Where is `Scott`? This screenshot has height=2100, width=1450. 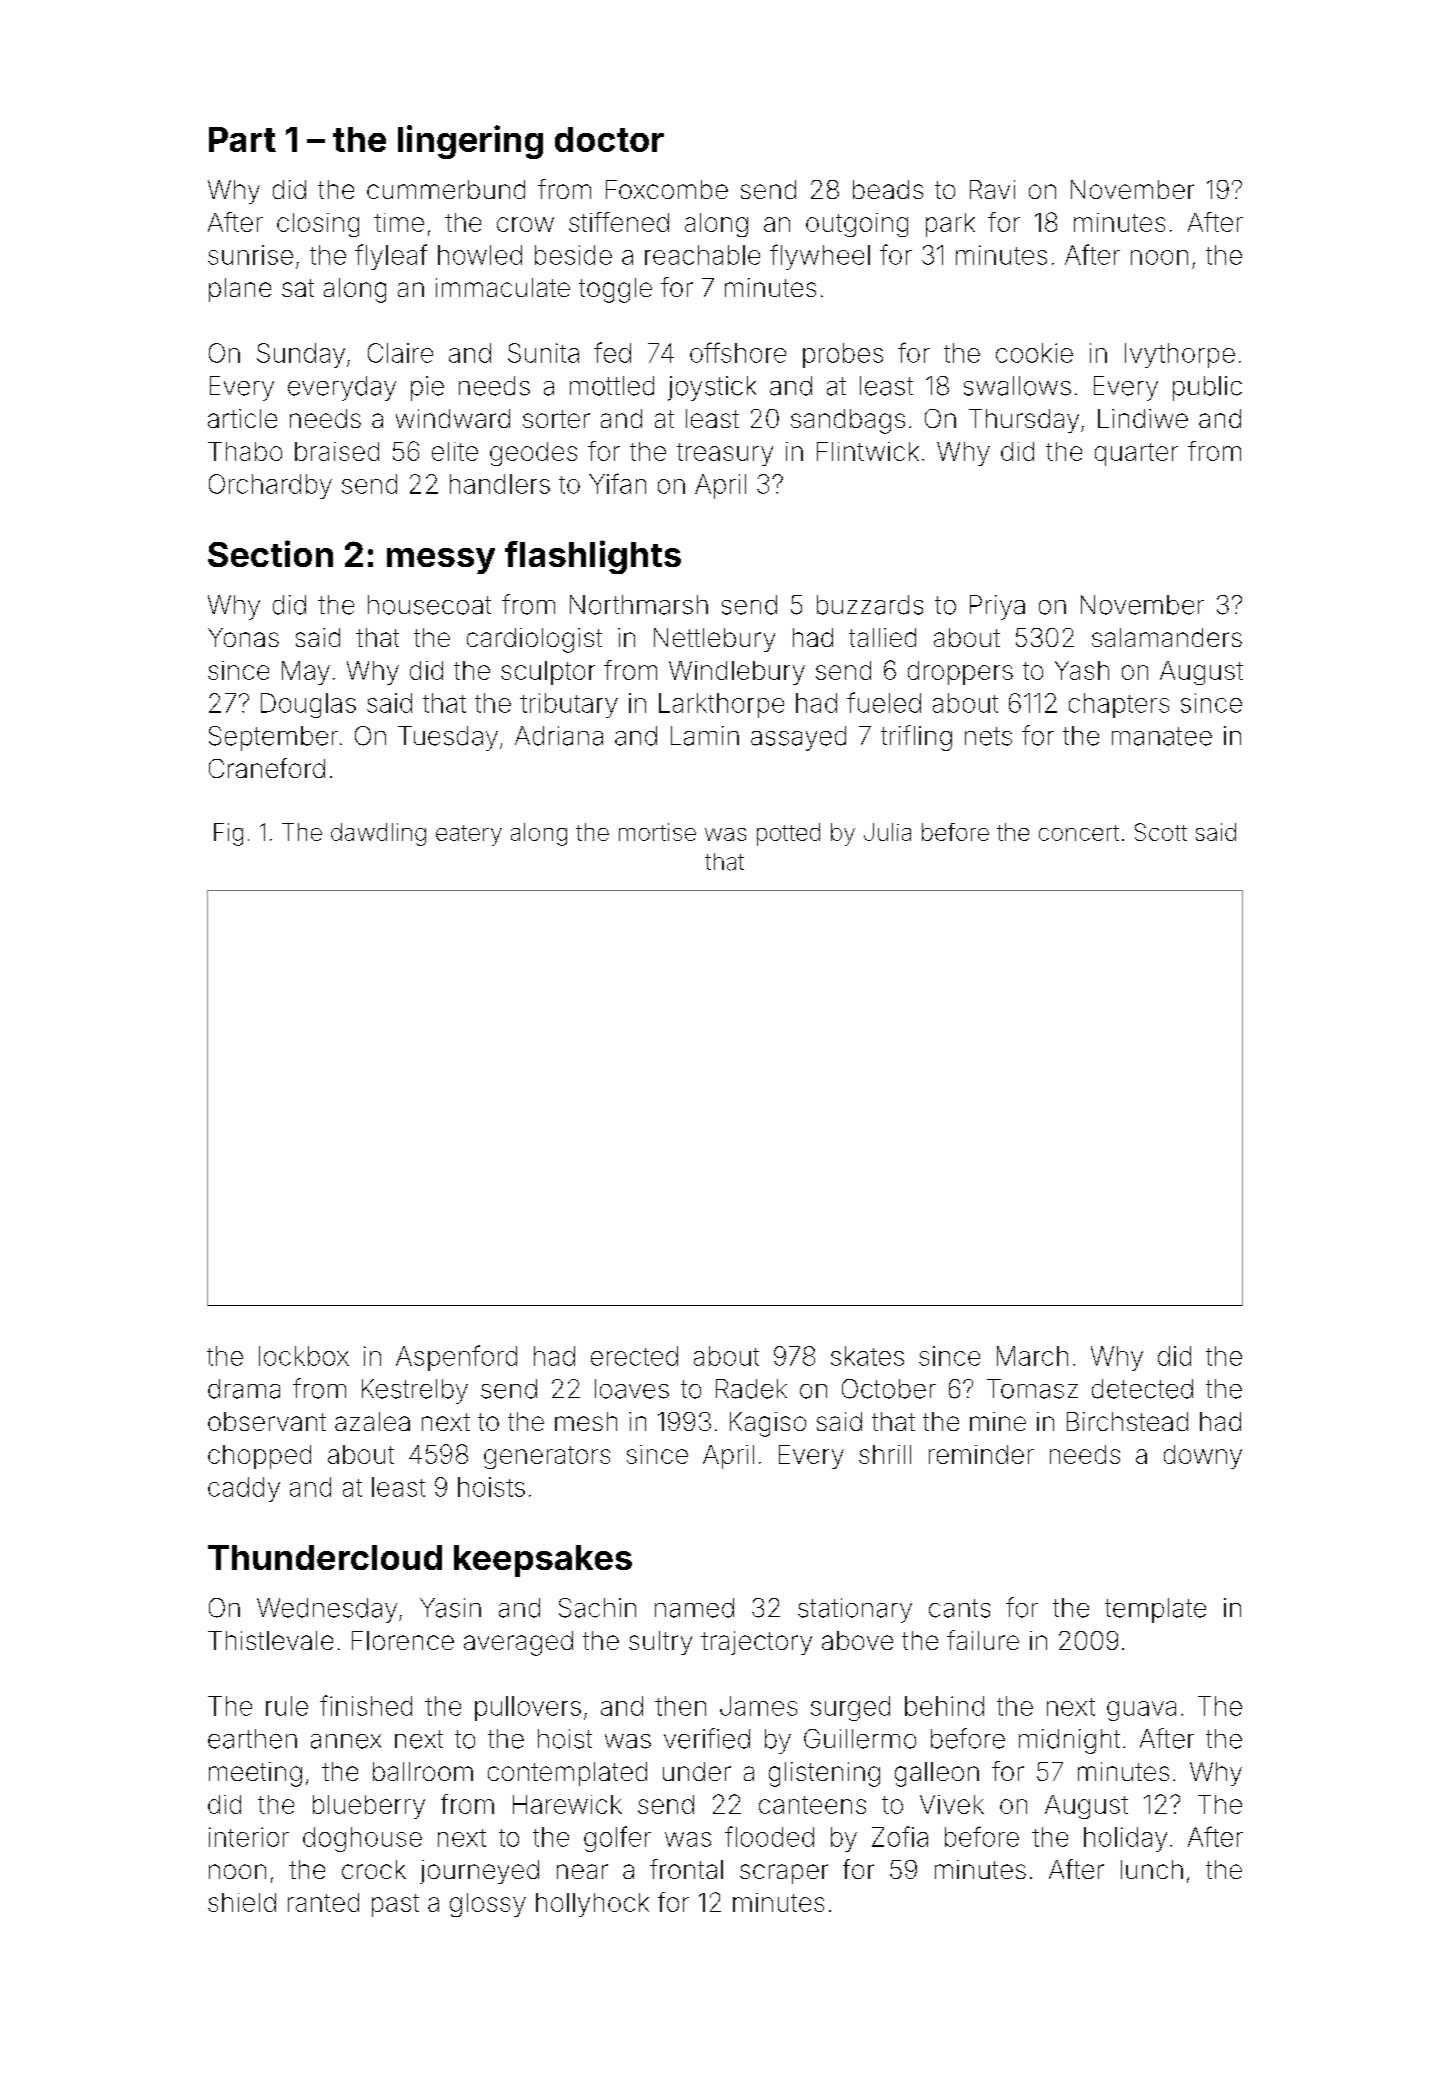
Scott is located at coordinates (1161, 832).
